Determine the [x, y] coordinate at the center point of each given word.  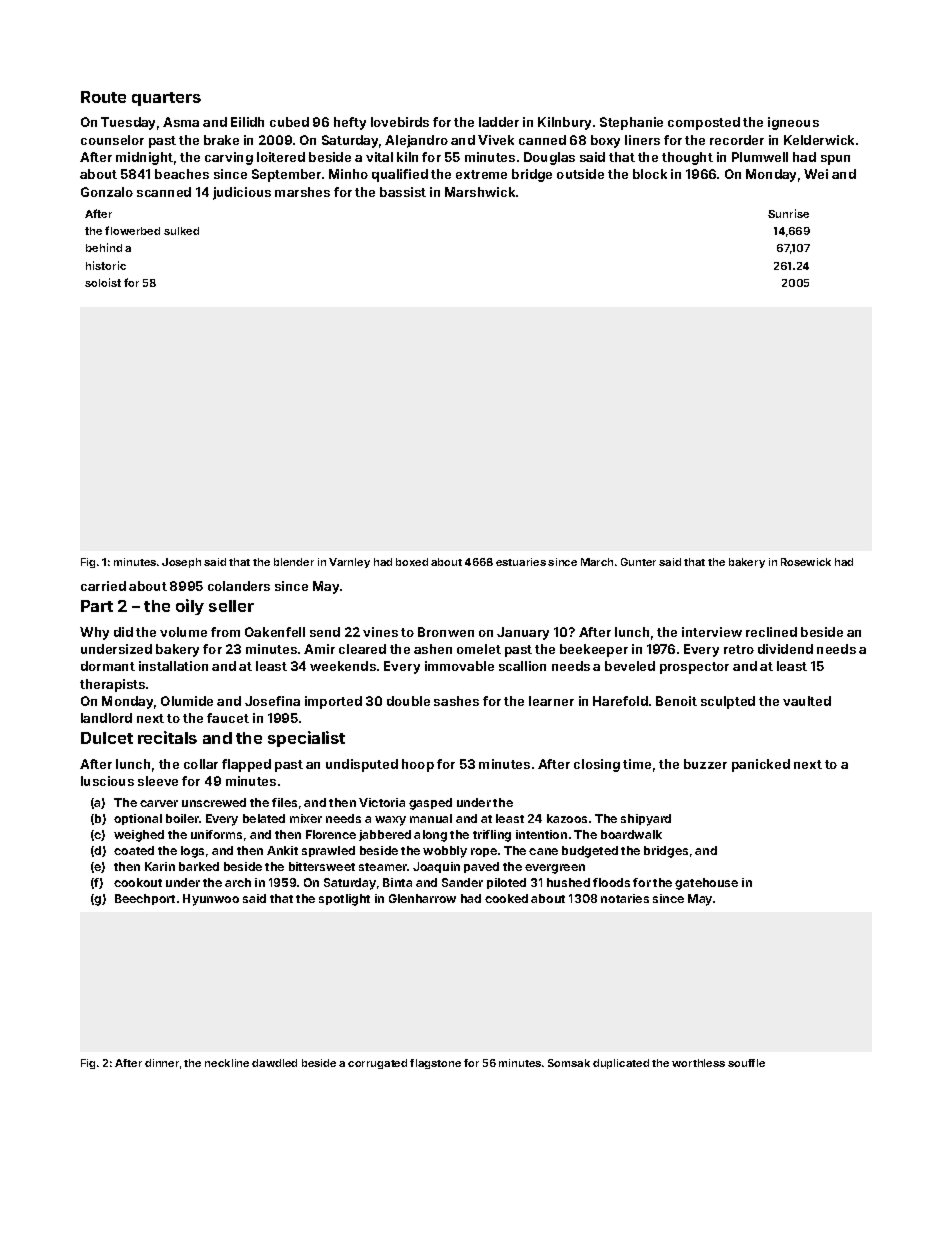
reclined [771, 632]
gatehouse [706, 884]
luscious [107, 781]
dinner [162, 1063]
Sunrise [788, 213]
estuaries [521, 562]
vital [379, 157]
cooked [506, 898]
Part [97, 606]
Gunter [638, 562]
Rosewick [806, 562]
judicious [242, 193]
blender [294, 562]
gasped [430, 804]
